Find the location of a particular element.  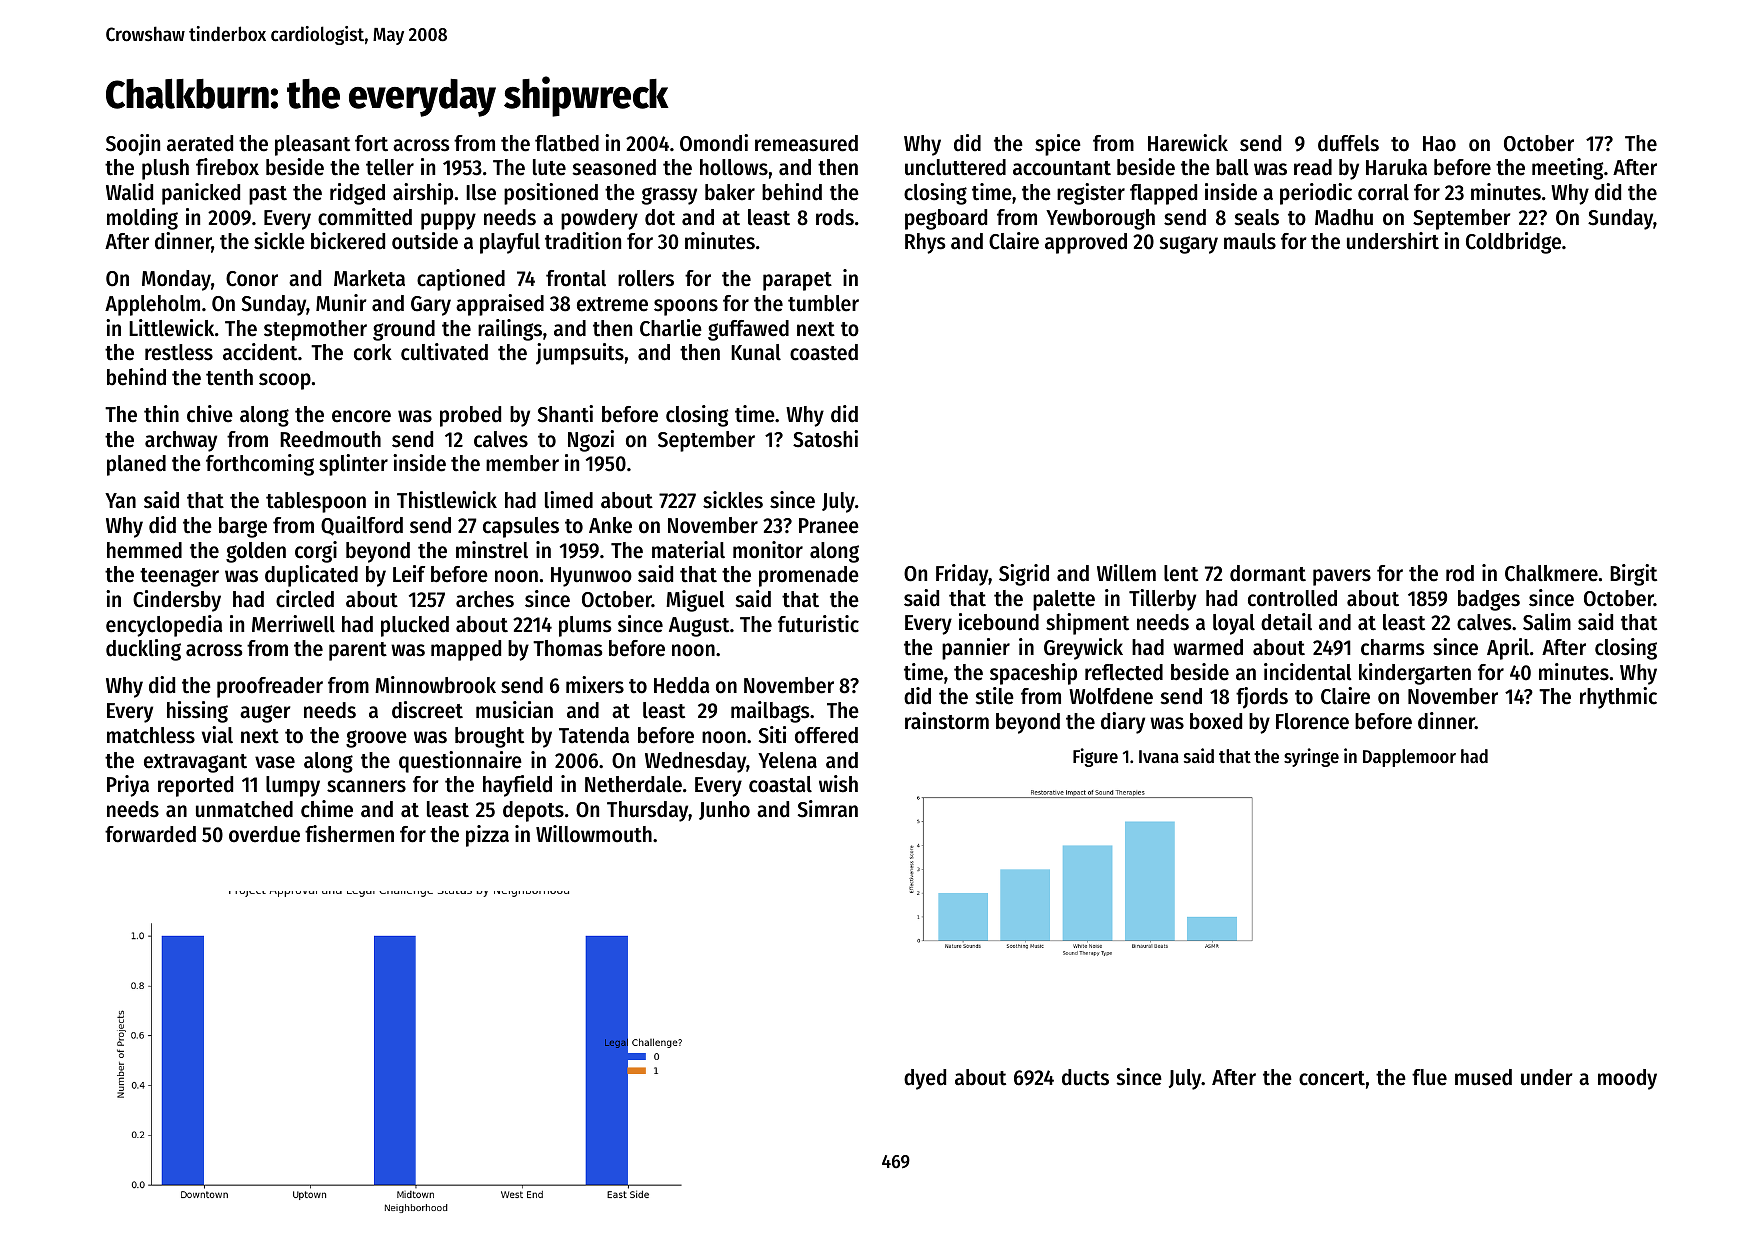

coasted is located at coordinates (824, 352).
